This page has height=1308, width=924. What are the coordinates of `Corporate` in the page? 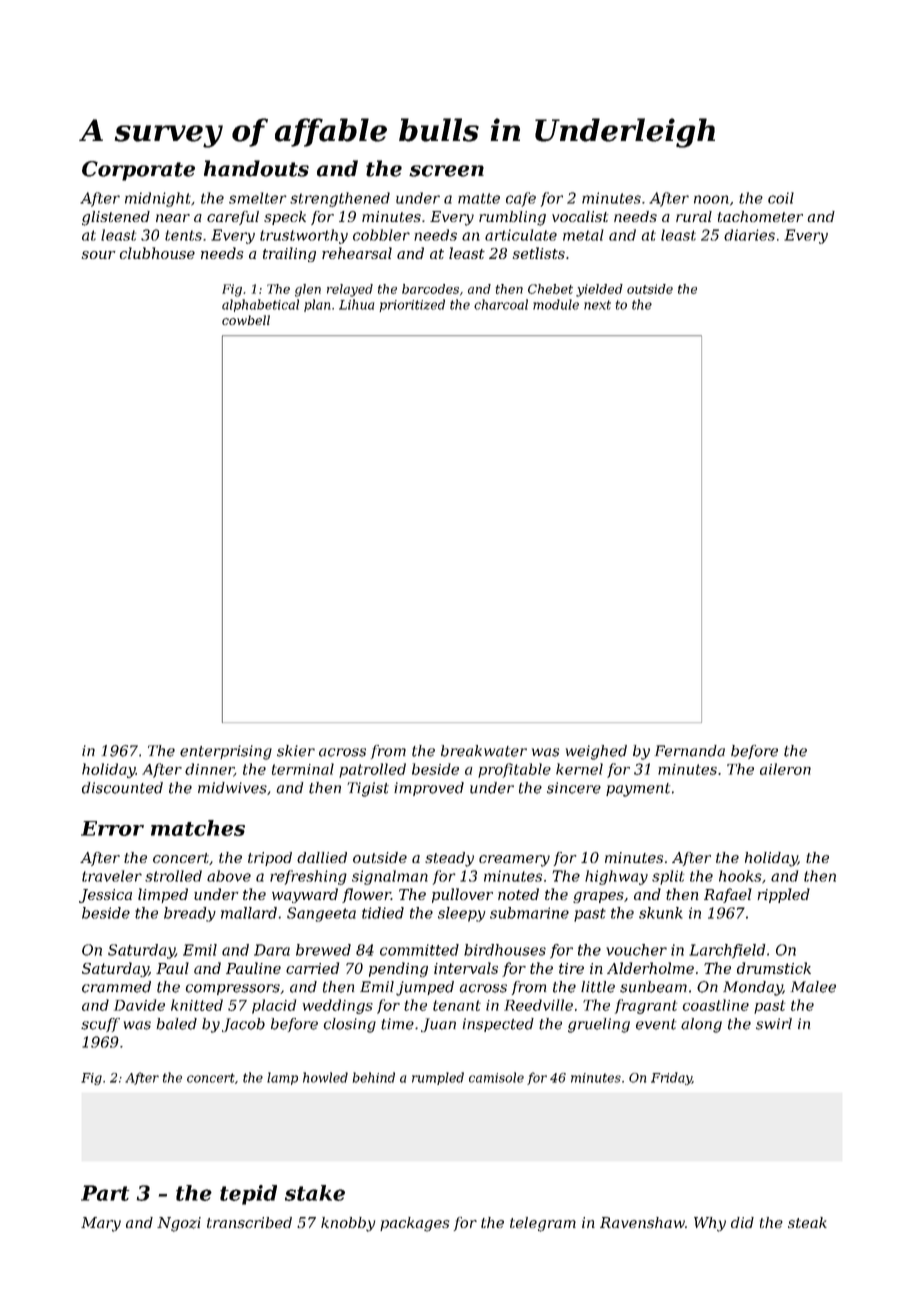 It's located at (138, 171).
